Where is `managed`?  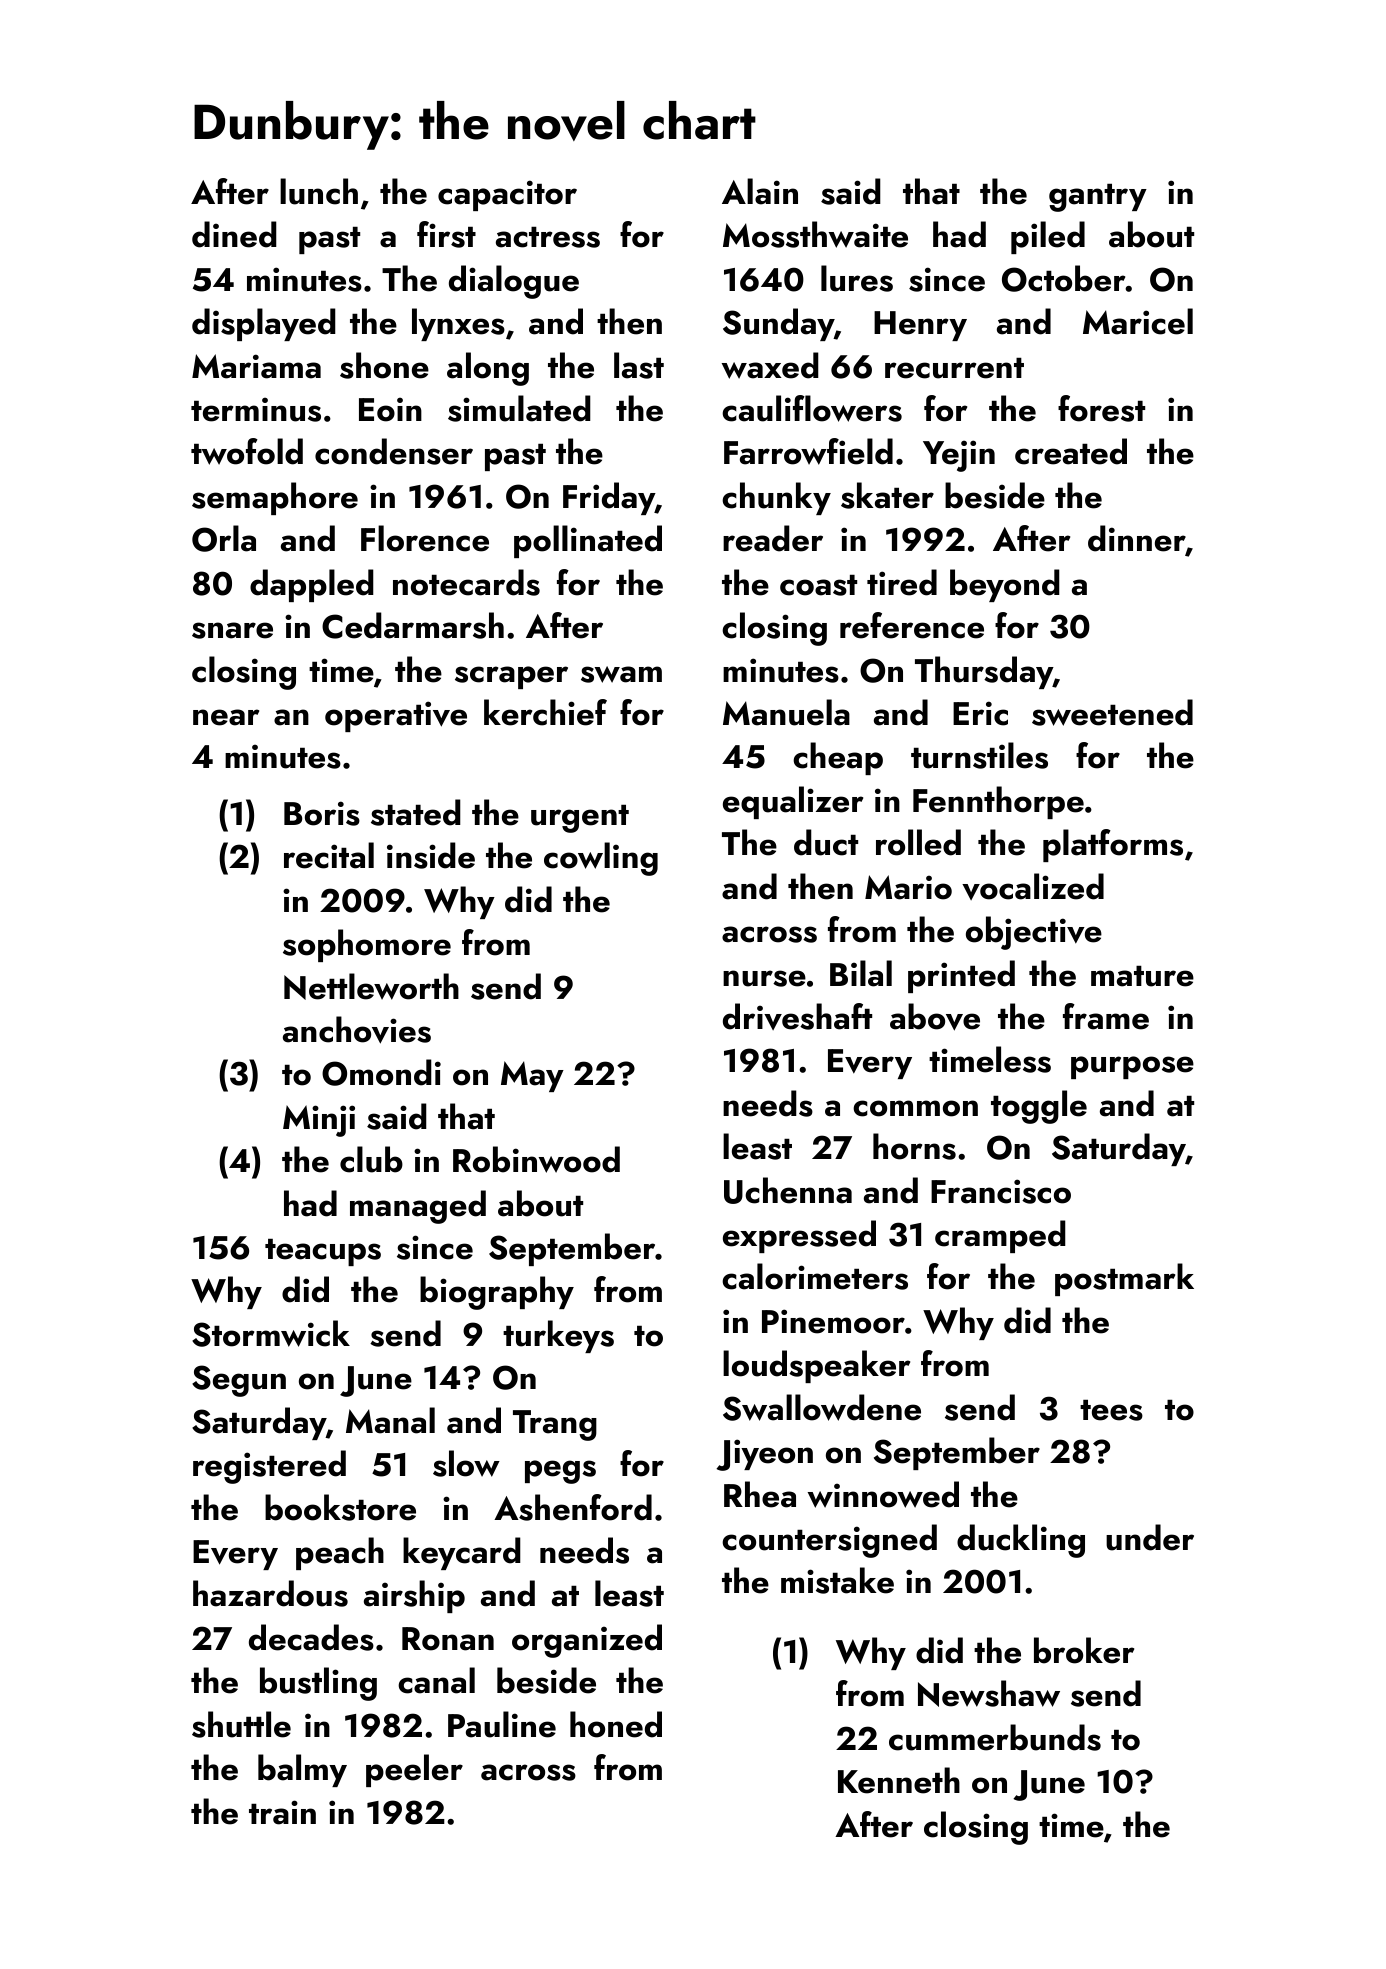
managed is located at coordinates (418, 1207).
